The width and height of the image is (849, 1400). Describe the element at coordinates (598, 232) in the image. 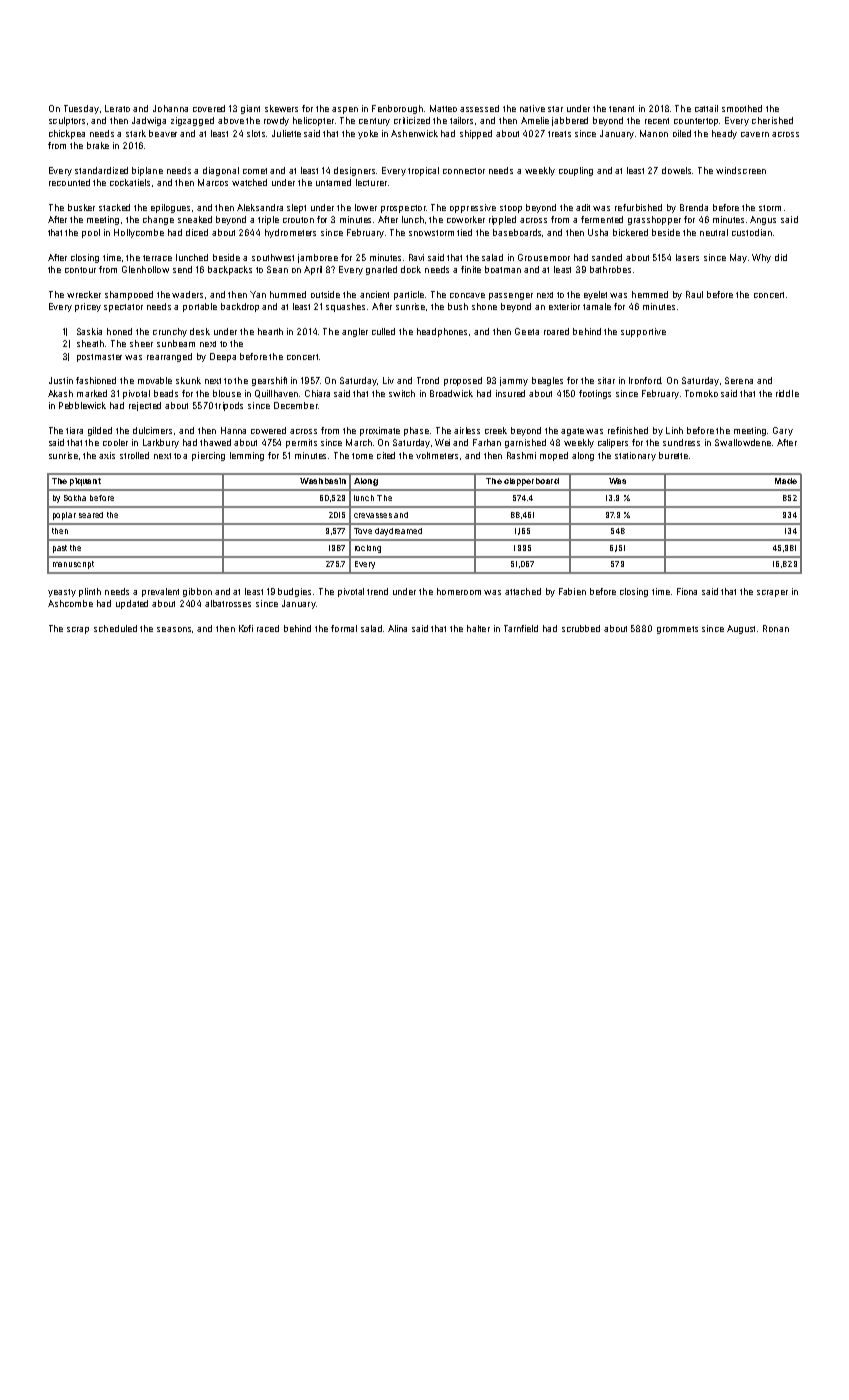

I see `Usha` at that location.
